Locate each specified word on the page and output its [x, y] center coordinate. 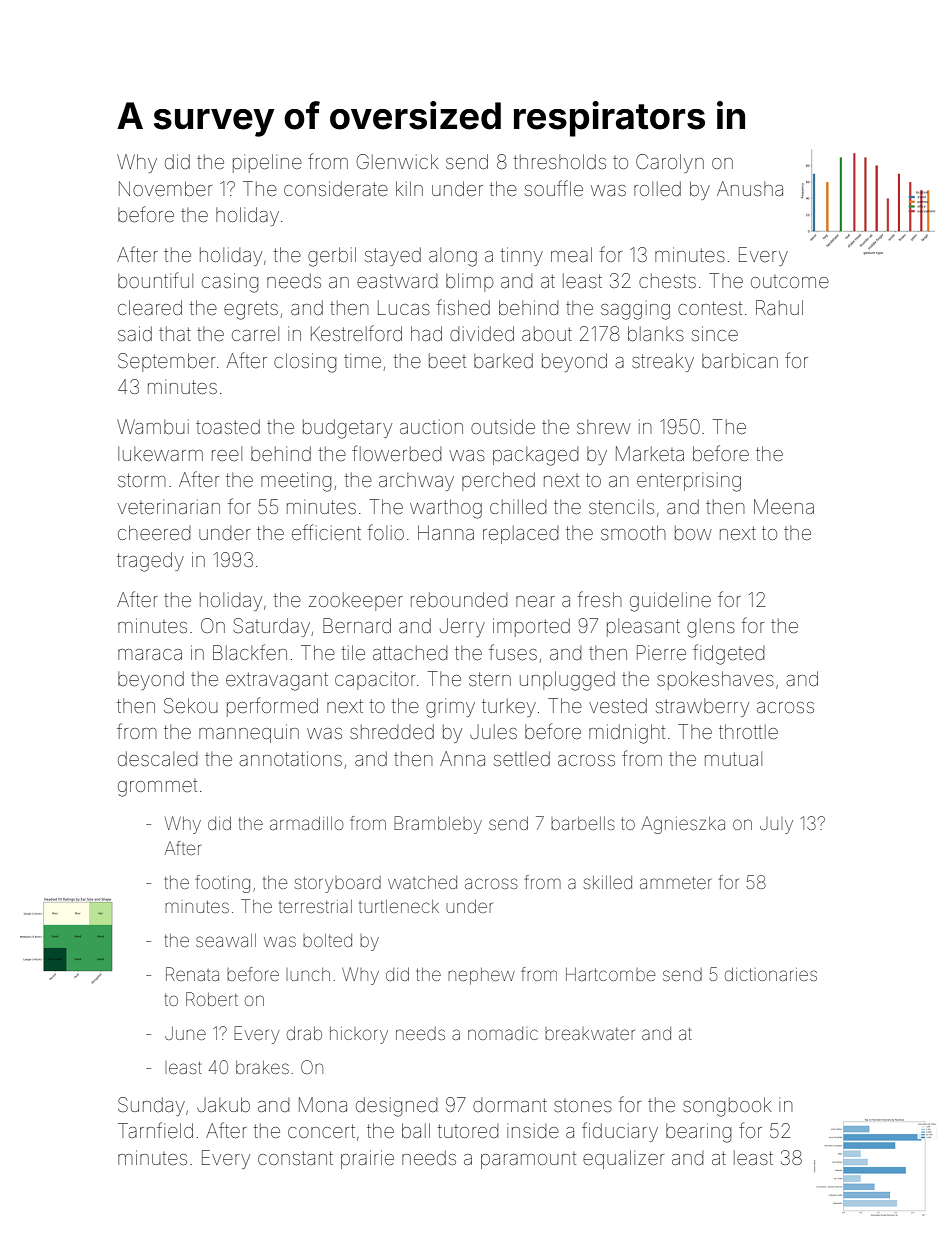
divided [482, 333]
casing [230, 283]
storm [142, 480]
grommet [157, 788]
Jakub [223, 1104]
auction [431, 426]
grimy [450, 708]
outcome [790, 281]
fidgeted [728, 654]
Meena [784, 506]
